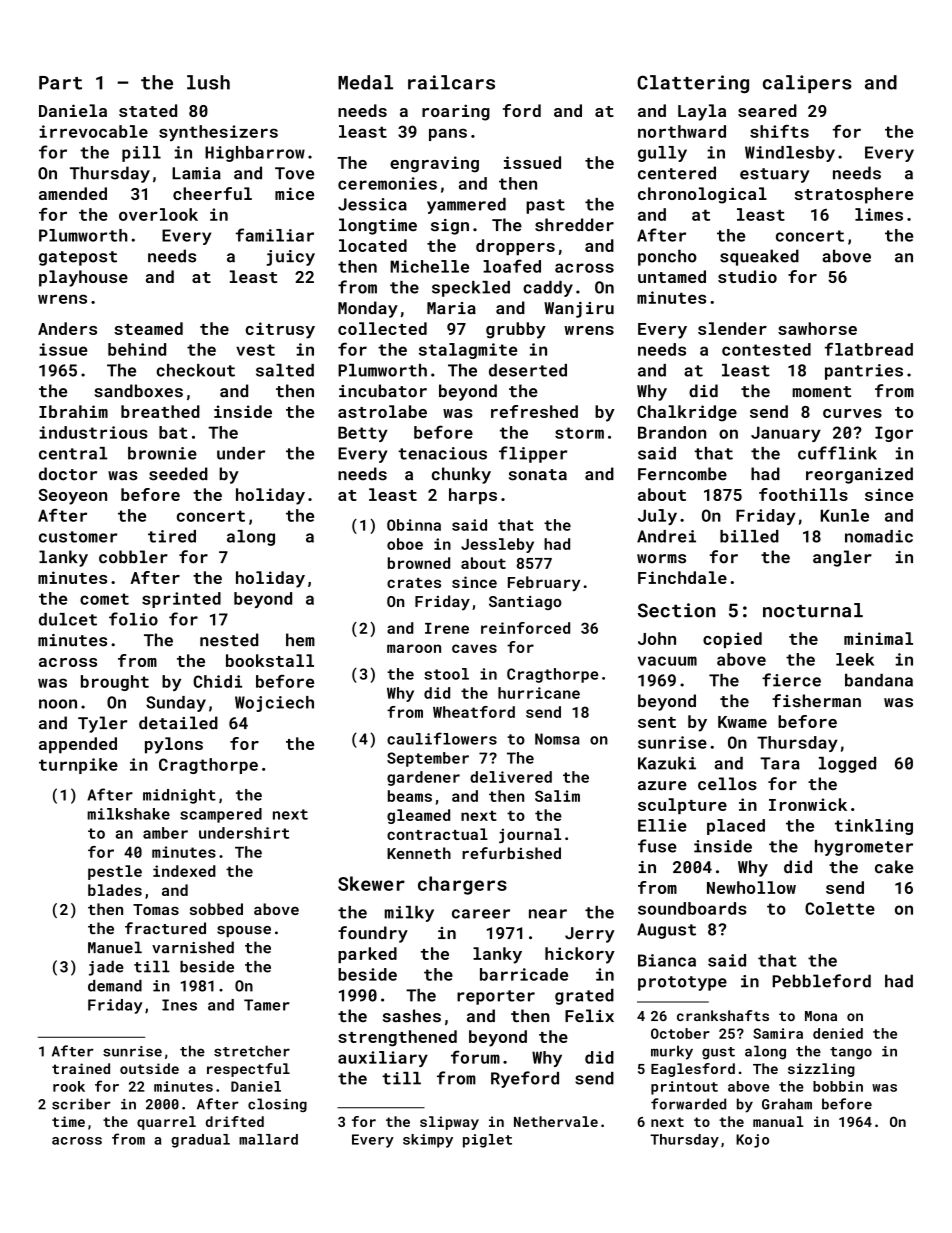  Describe the element at coordinates (67, 328) in the screenshot. I see `Anders` at that location.
